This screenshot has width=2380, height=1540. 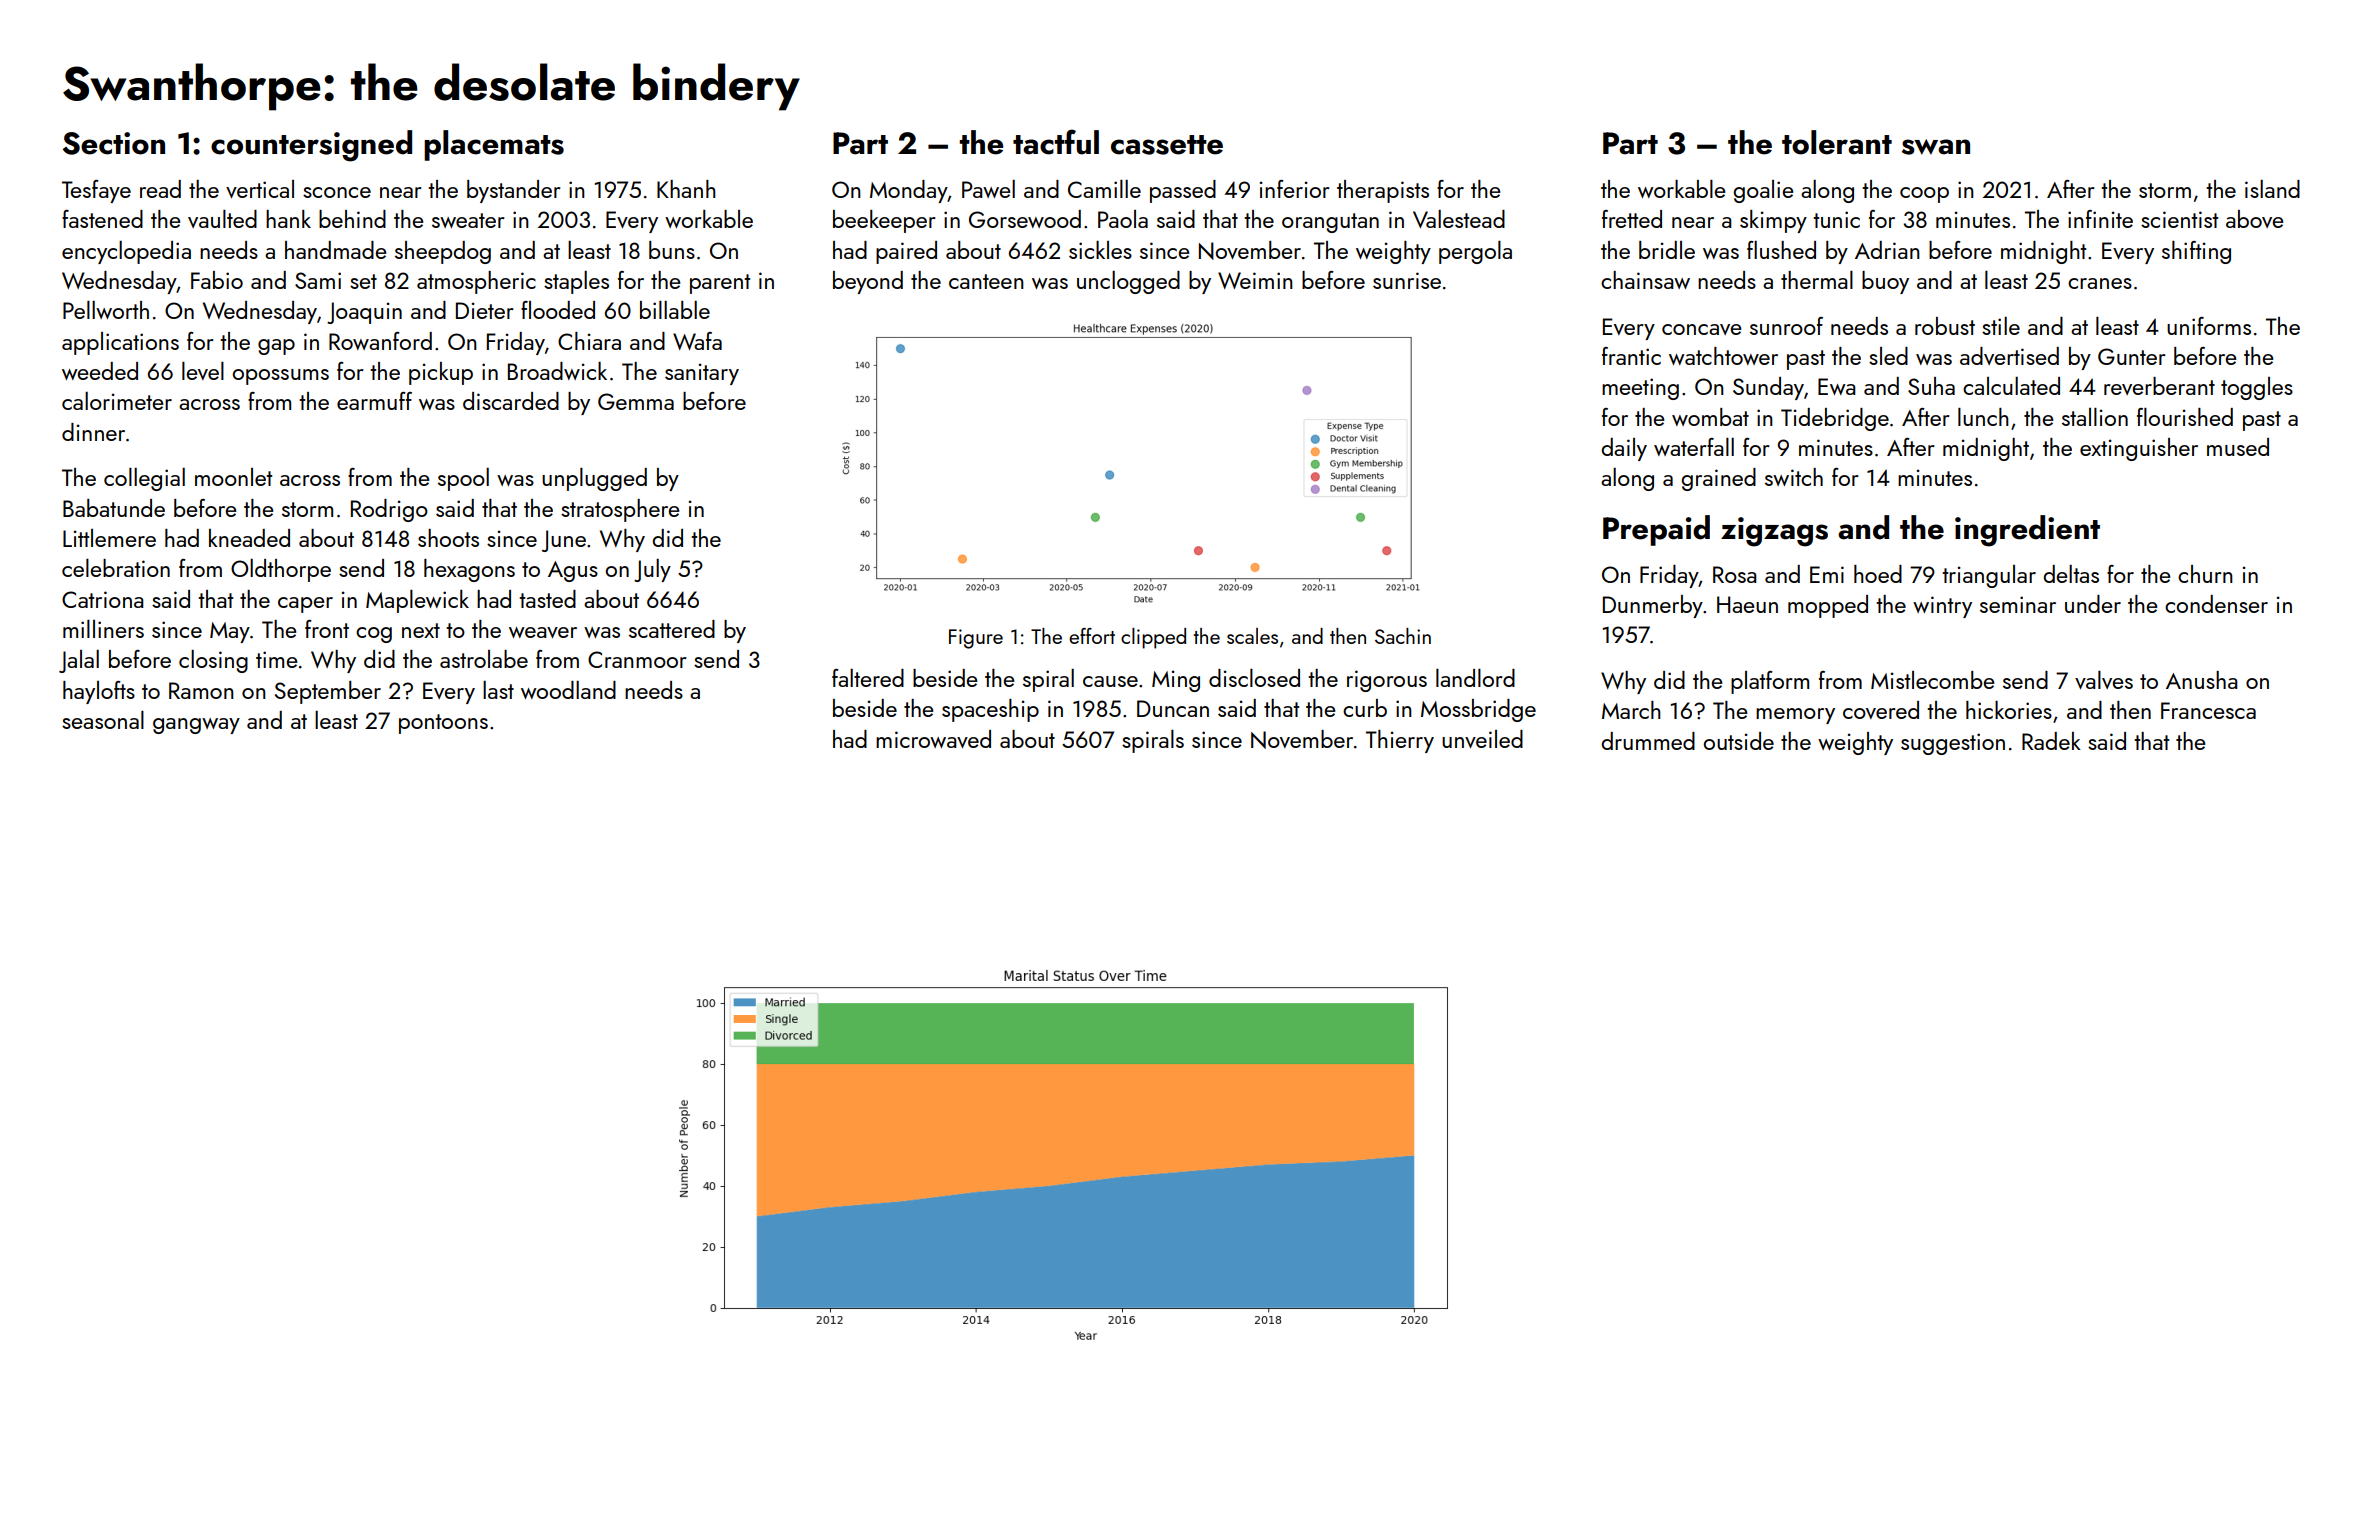 I want to click on placemats, so click(x=494, y=145).
